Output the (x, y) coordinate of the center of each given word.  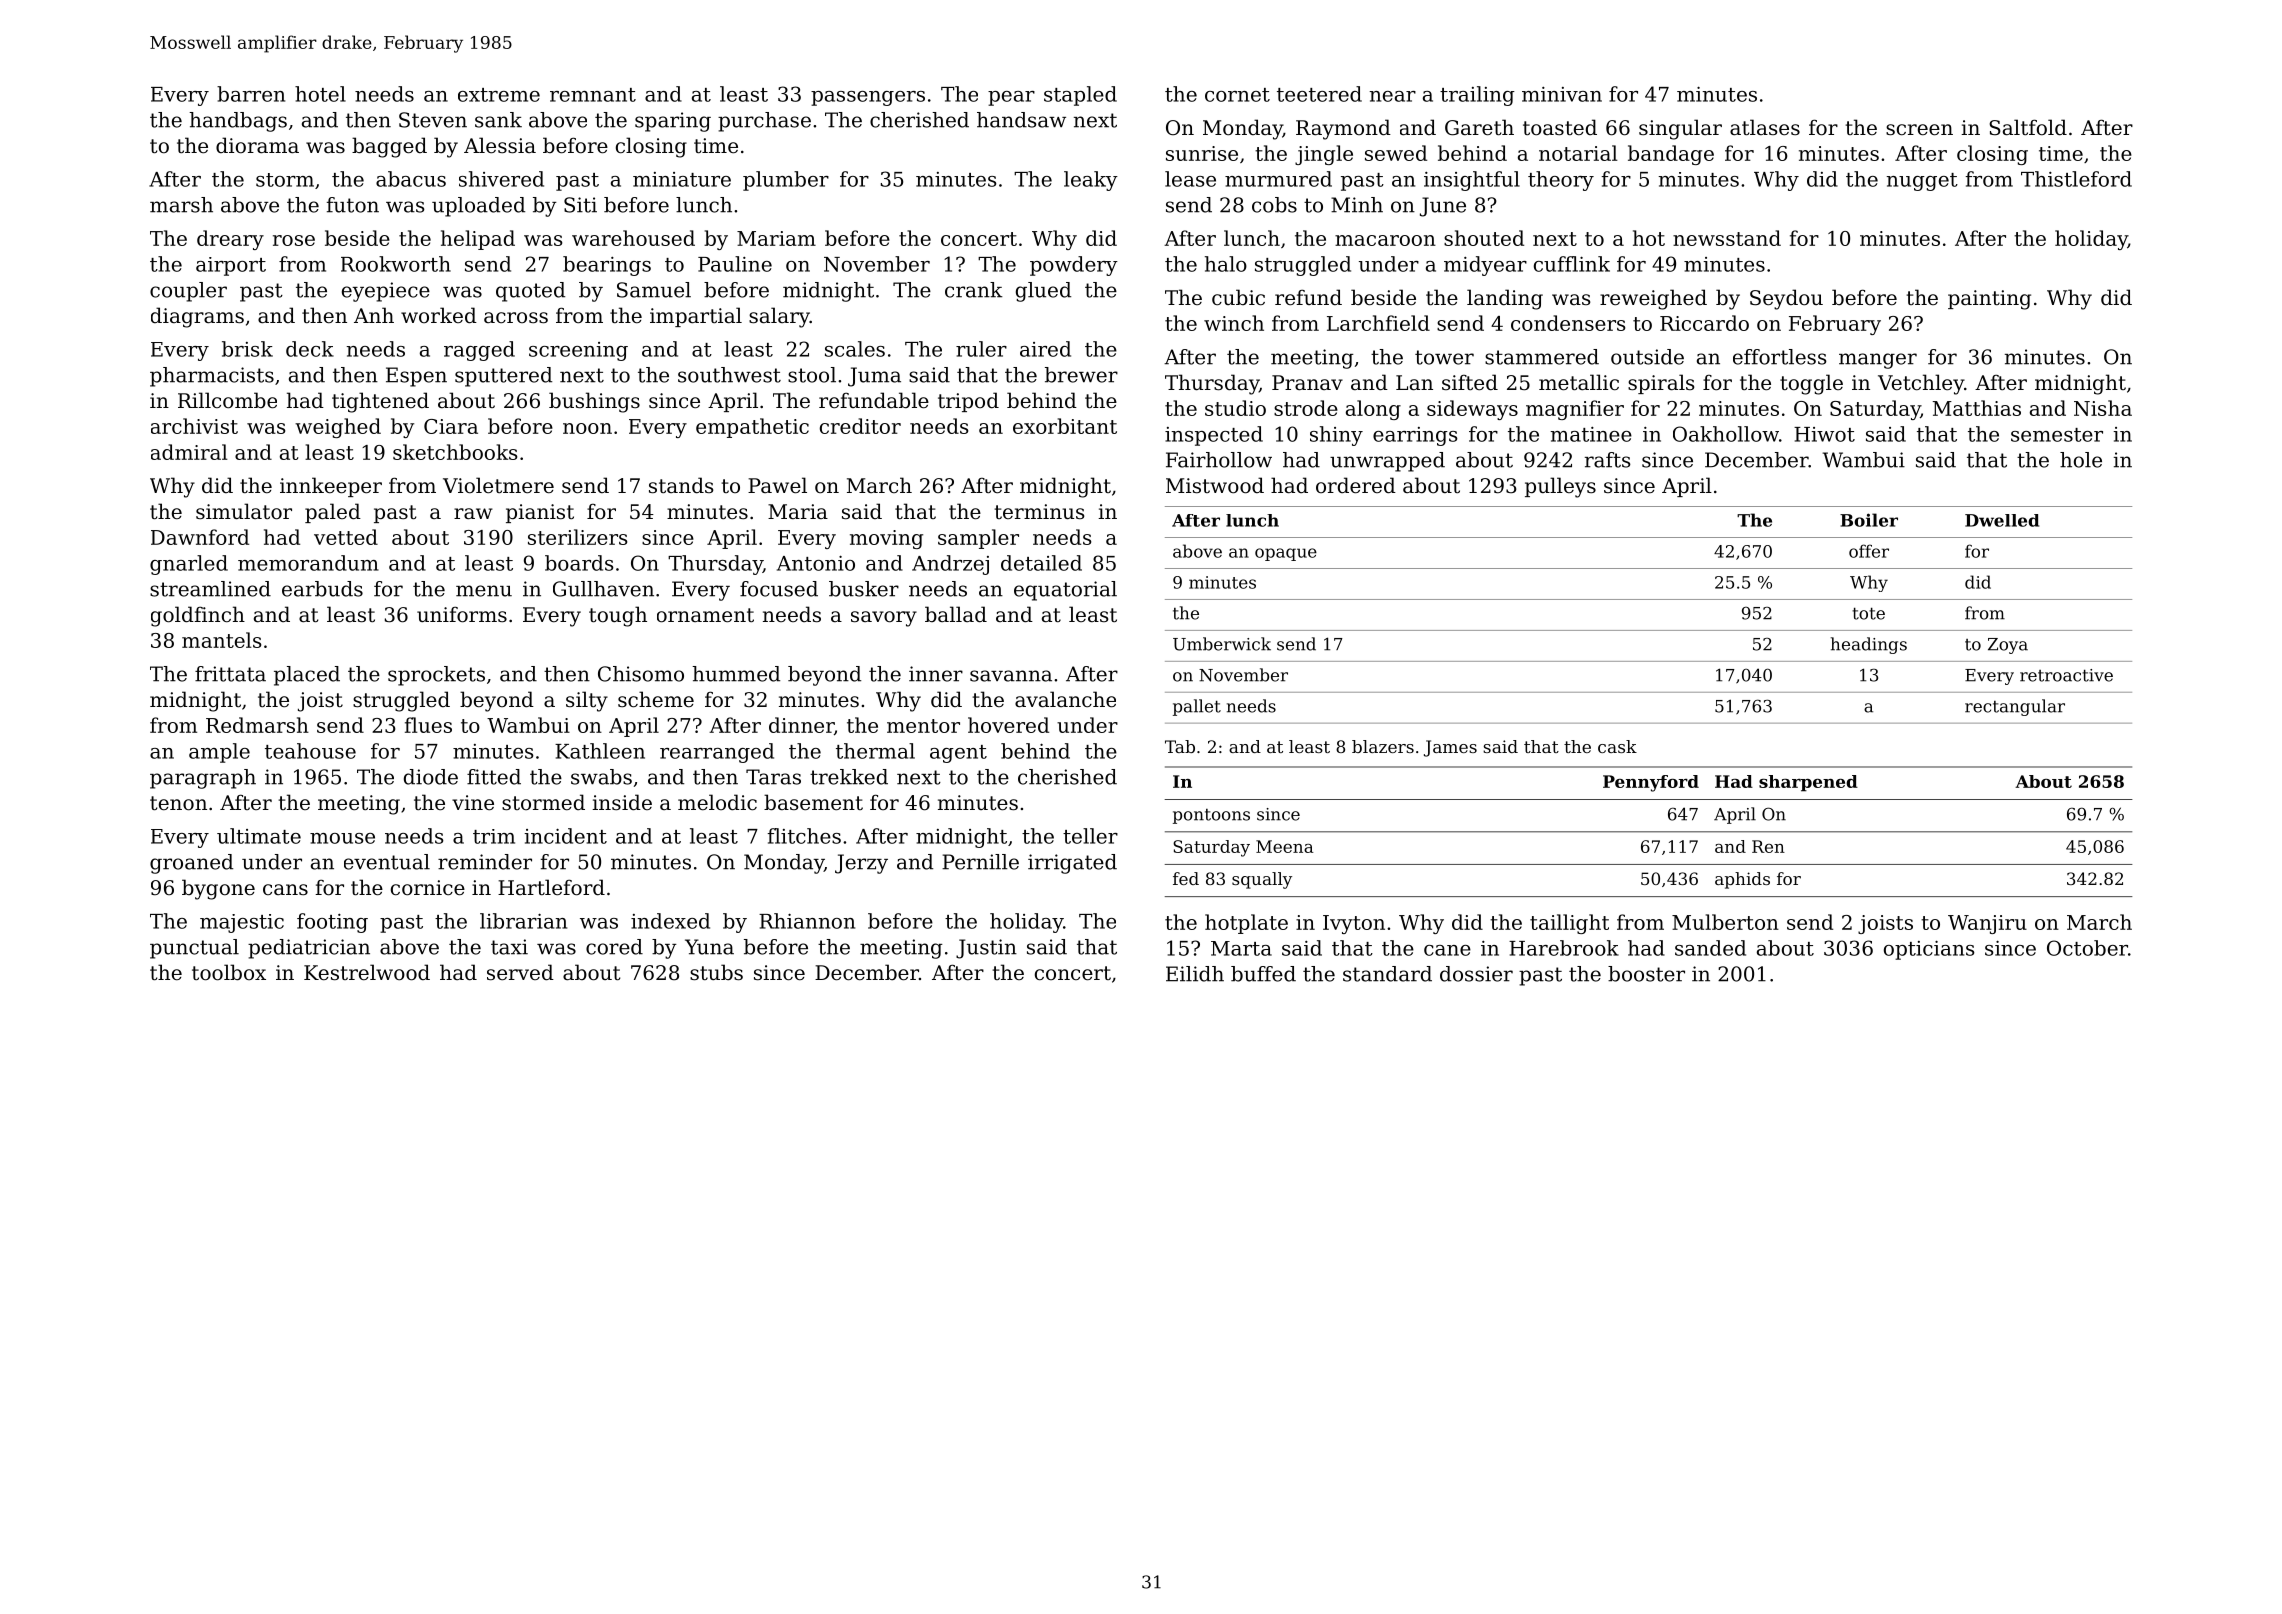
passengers (868, 98)
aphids (1742, 880)
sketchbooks (455, 452)
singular (1680, 129)
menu (484, 591)
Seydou (1786, 299)
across (516, 318)
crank (974, 290)
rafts (1608, 460)
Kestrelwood (367, 972)
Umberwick (1222, 644)
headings (1869, 645)
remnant (593, 95)
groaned (191, 864)
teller (1090, 836)
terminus (1039, 511)
